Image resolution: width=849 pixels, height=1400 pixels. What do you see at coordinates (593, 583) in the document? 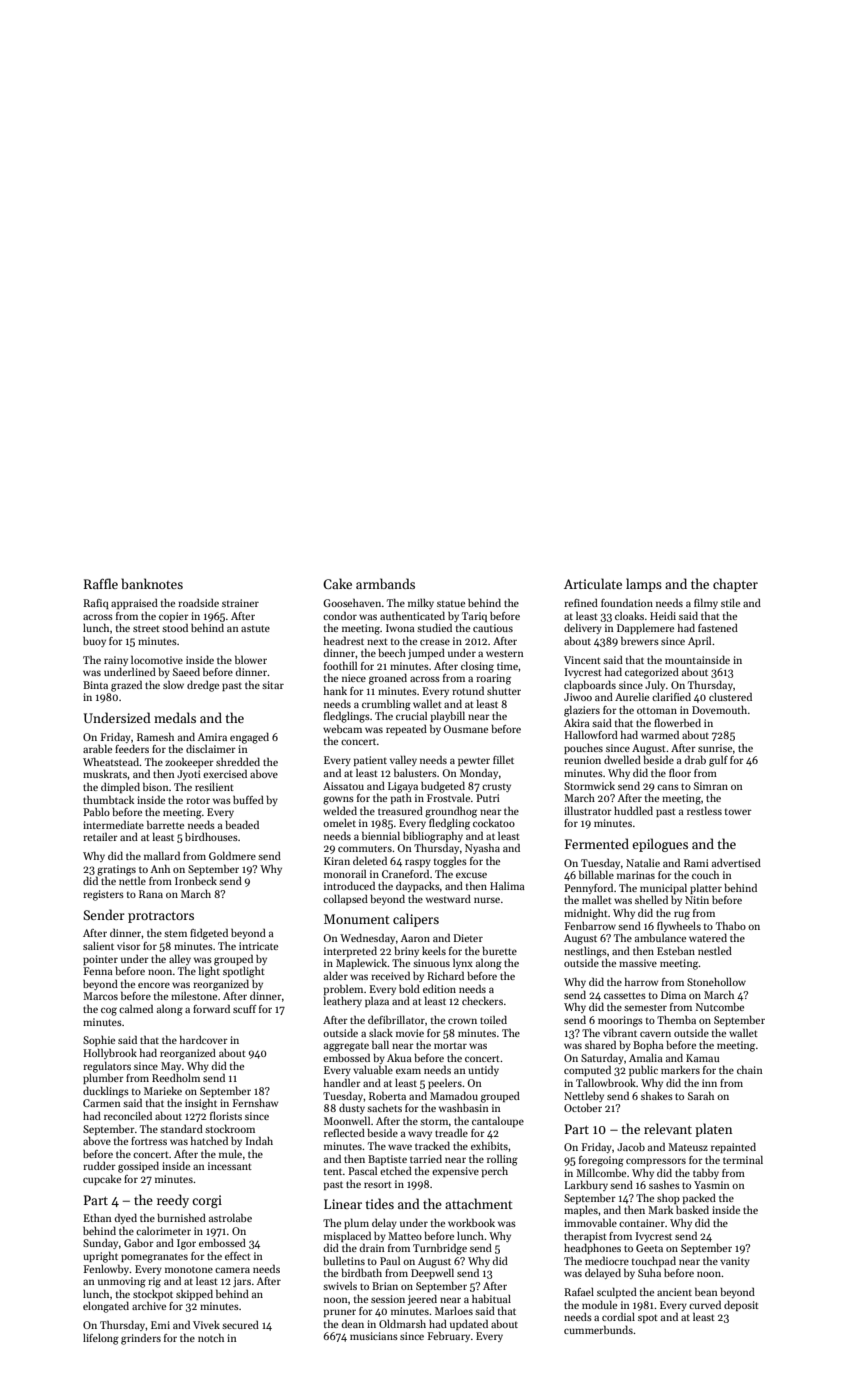
I see `Articulate` at bounding box center [593, 583].
